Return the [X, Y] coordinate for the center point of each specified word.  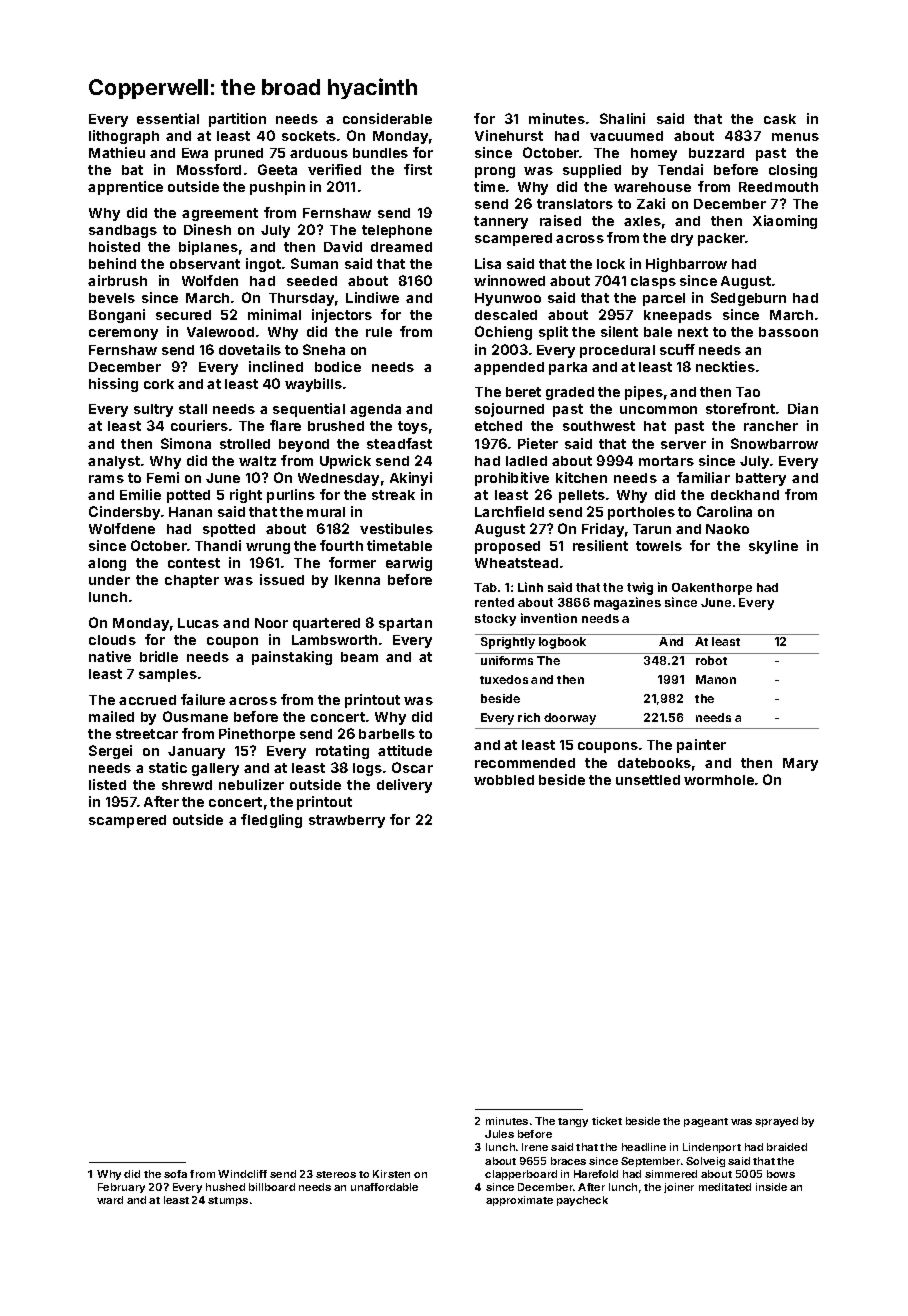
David [343, 246]
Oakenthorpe [712, 589]
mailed [111, 716]
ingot [263, 265]
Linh [530, 587]
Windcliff [242, 1174]
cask [780, 119]
